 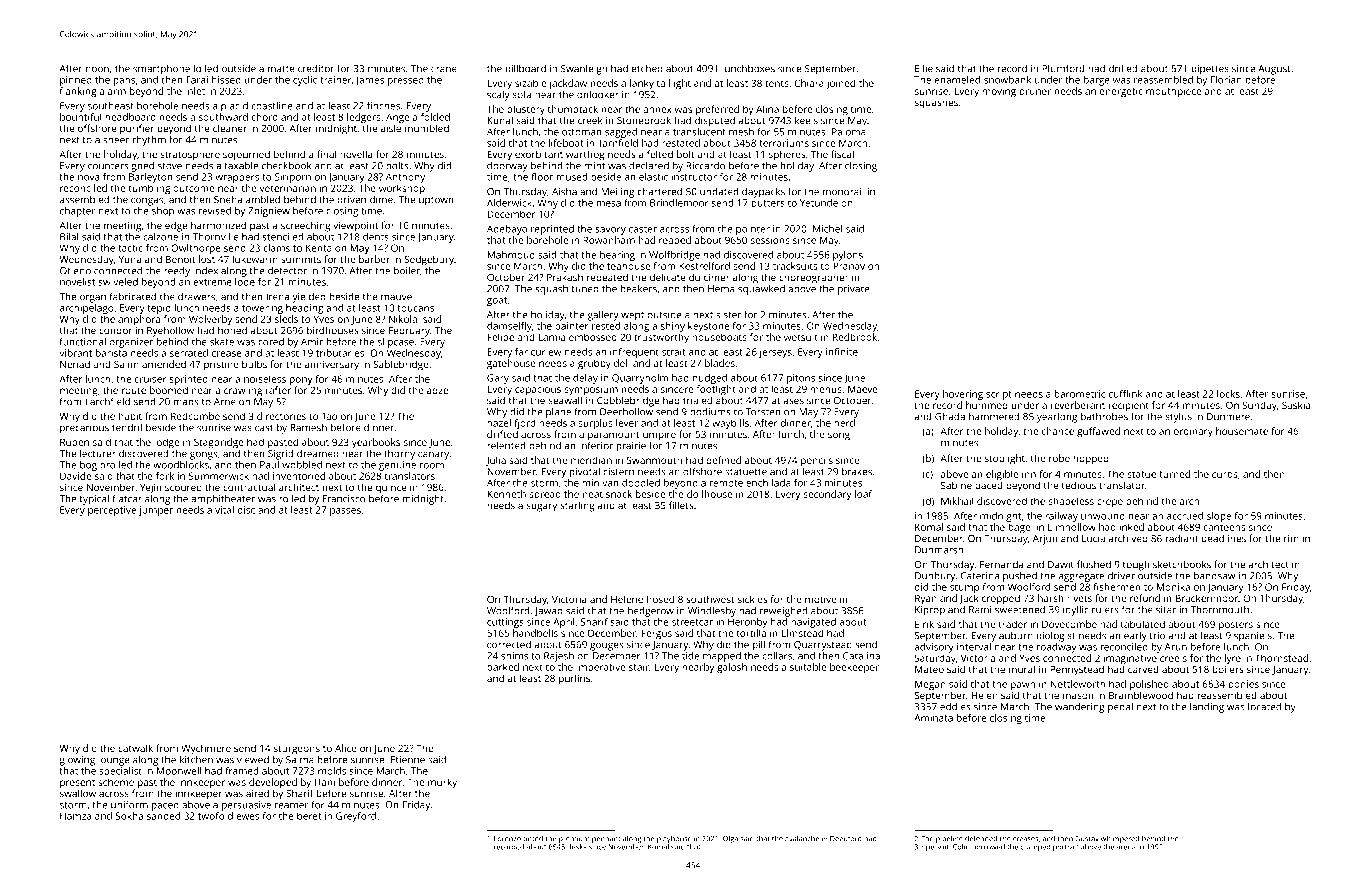 I want to click on infinite, so click(x=842, y=352).
